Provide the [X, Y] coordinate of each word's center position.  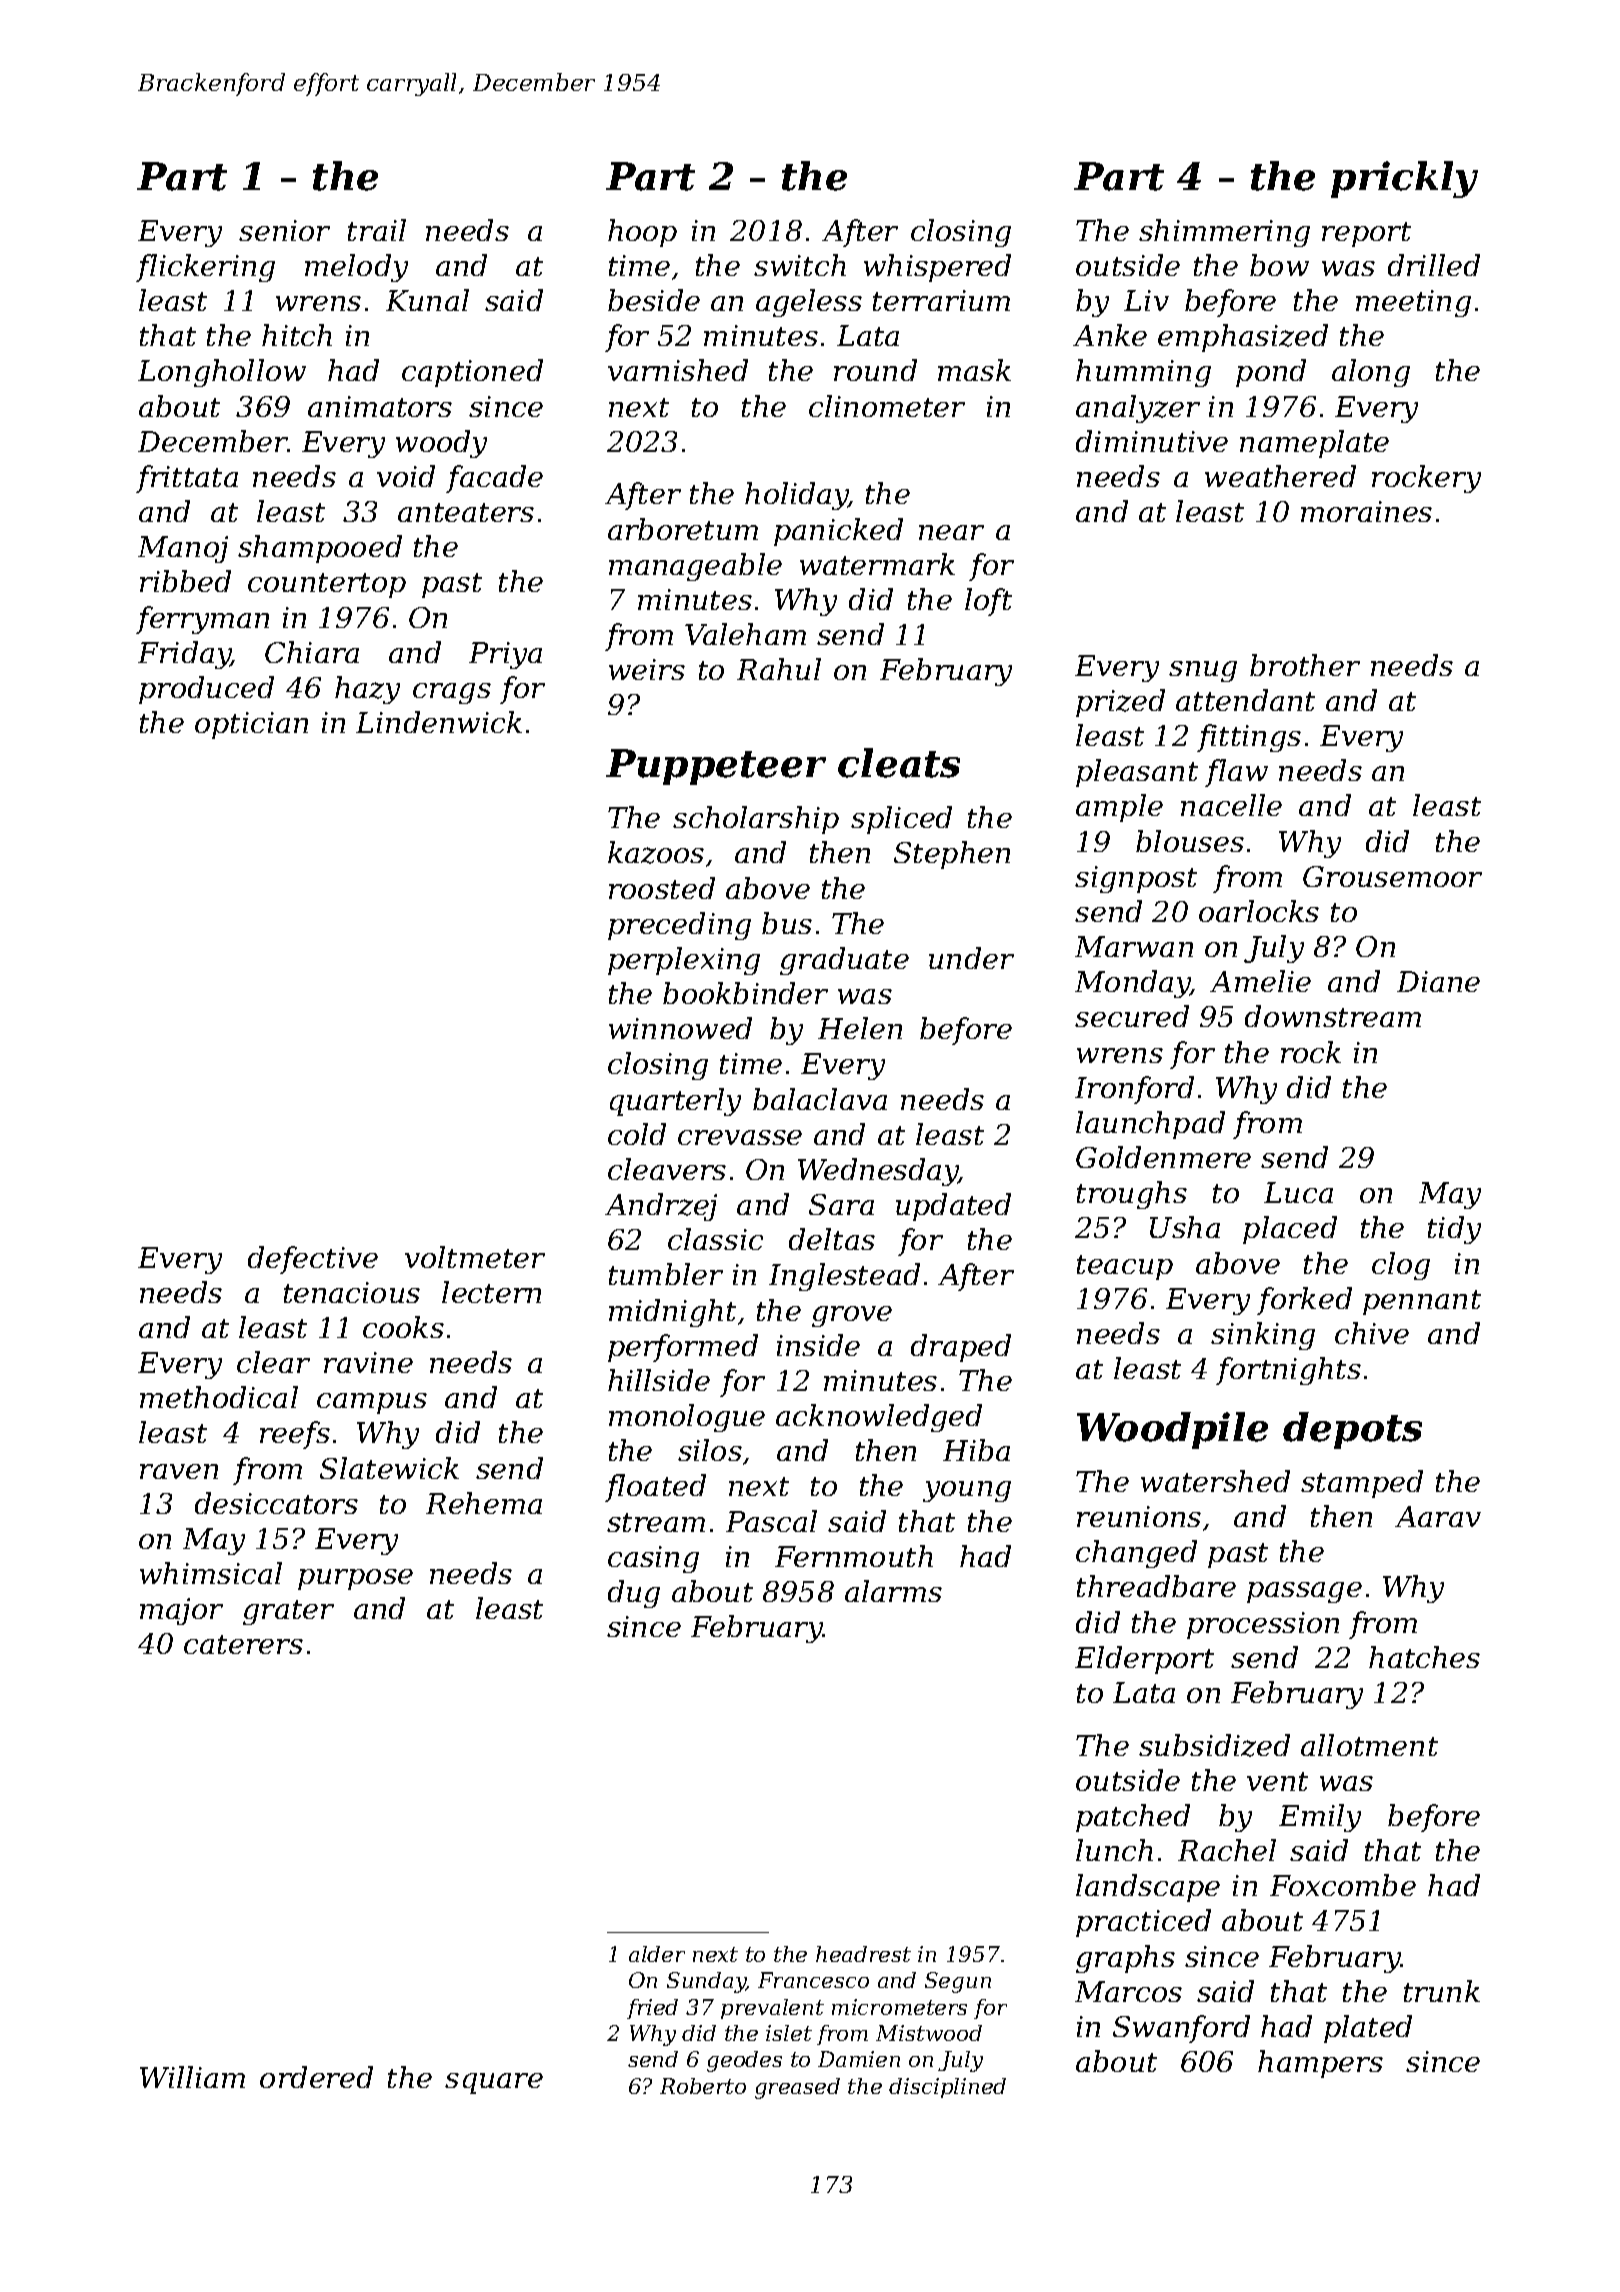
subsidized [1214, 1745]
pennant [1422, 1302]
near [951, 532]
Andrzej [661, 1207]
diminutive [1152, 441]
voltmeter [475, 1257]
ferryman [202, 620]
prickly [1404, 179]
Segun [958, 1982]
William [192, 2077]
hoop [642, 233]
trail [377, 230]
